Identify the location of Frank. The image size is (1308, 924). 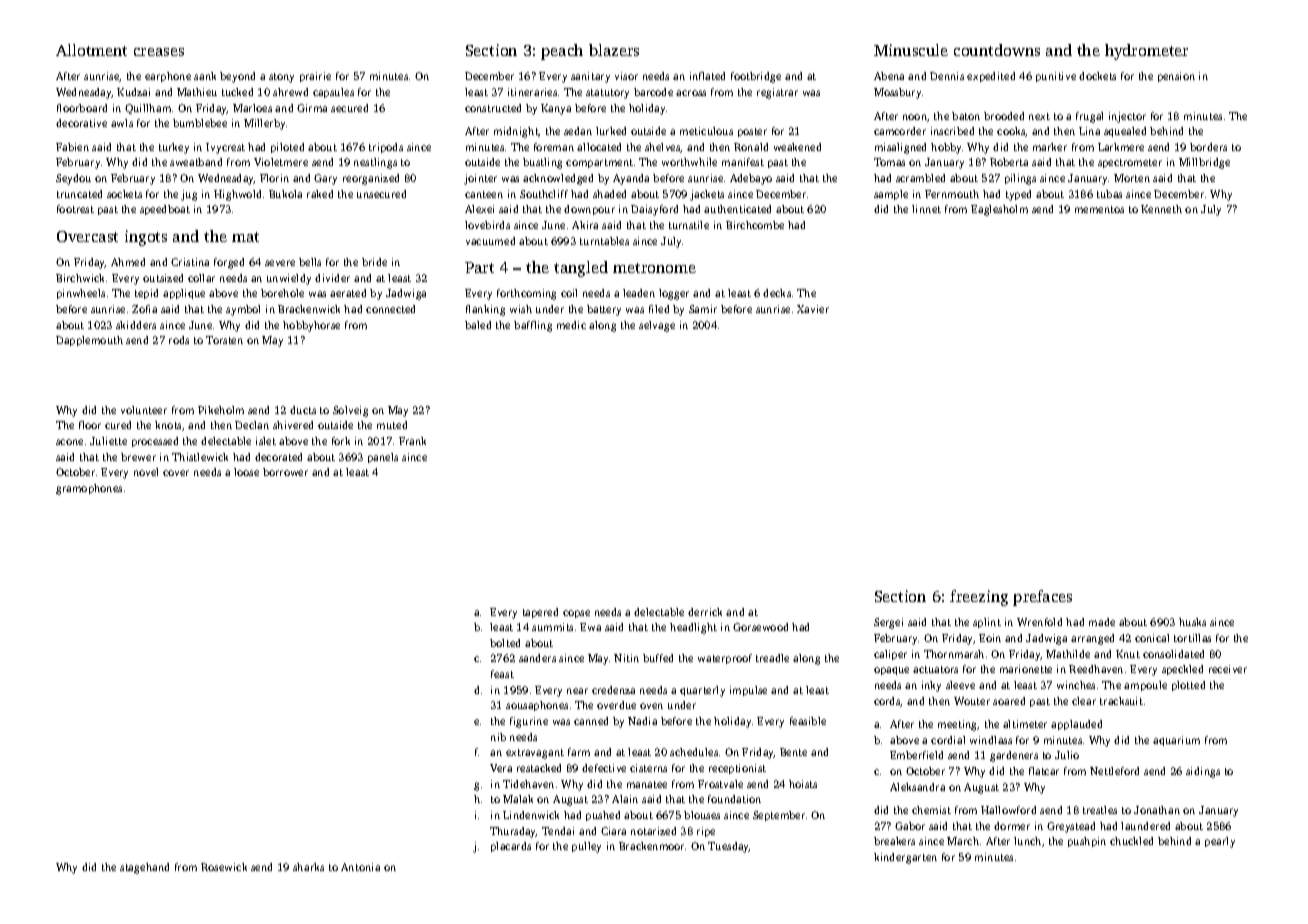
(412, 441).
